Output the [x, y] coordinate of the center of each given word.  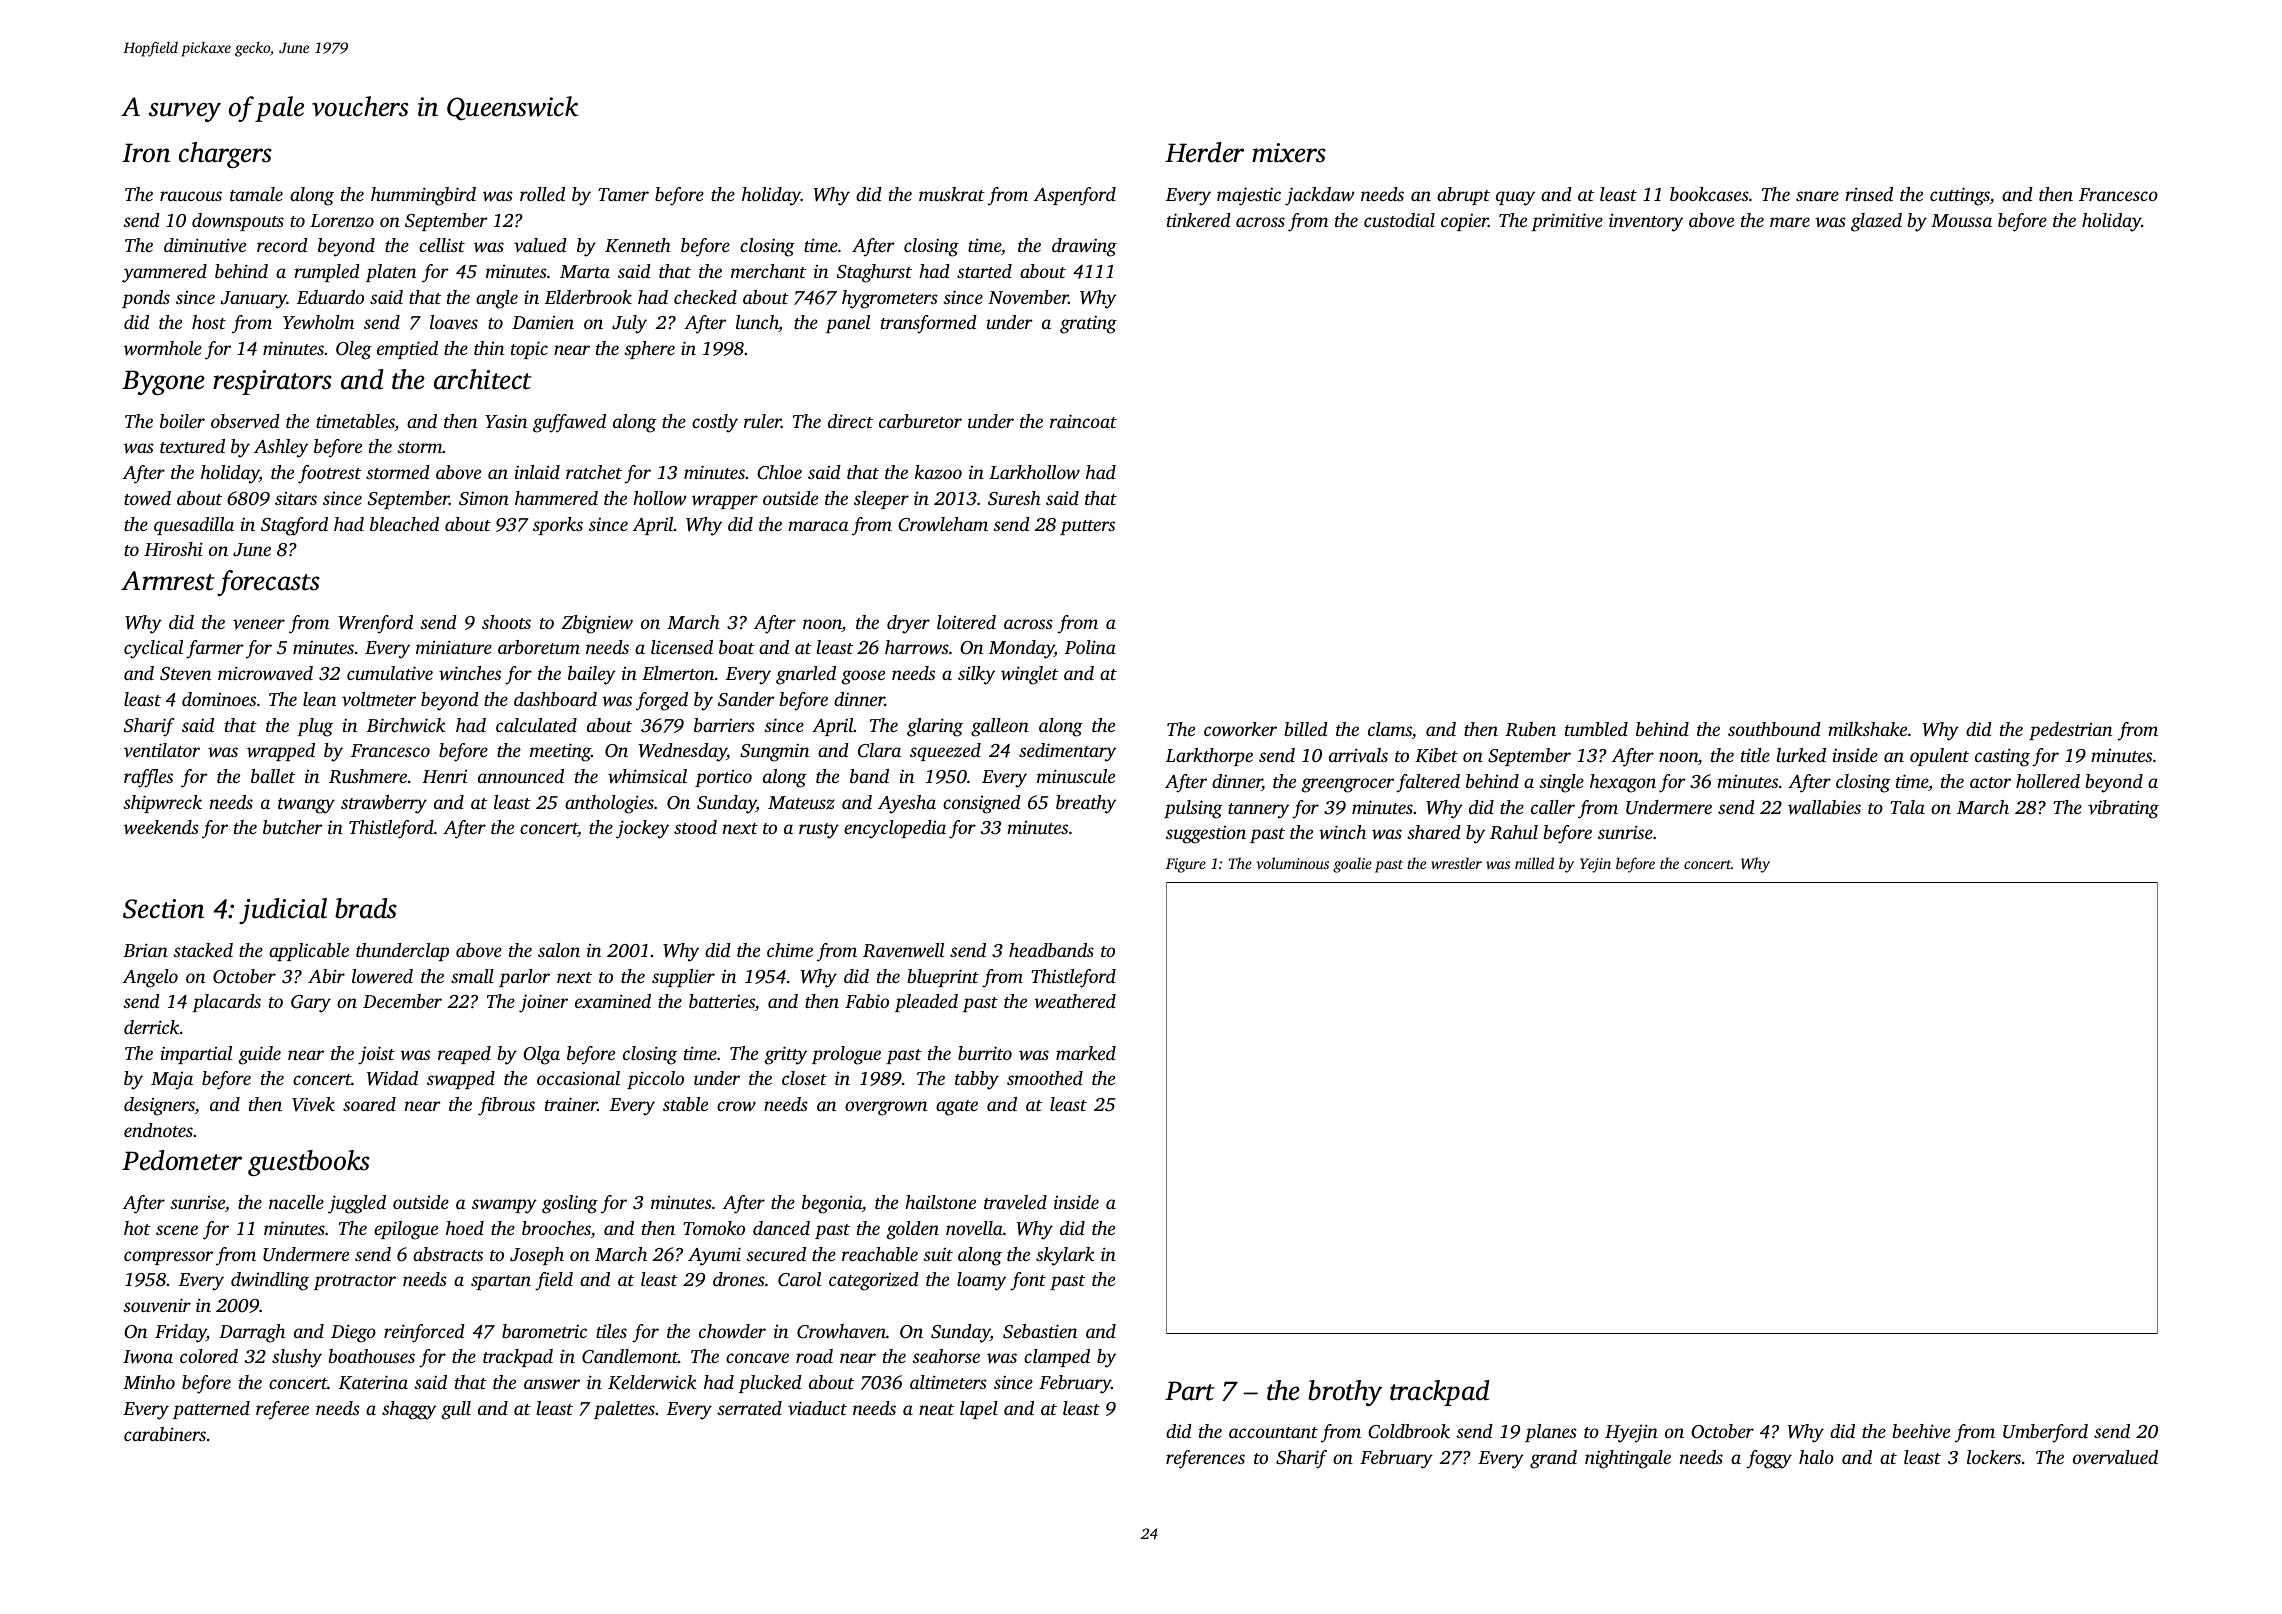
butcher [293, 827]
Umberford [2045, 1433]
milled [1534, 863]
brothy [1345, 1393]
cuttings [1960, 196]
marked [1086, 1053]
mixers [1289, 153]
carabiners [165, 1434]
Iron [146, 153]
